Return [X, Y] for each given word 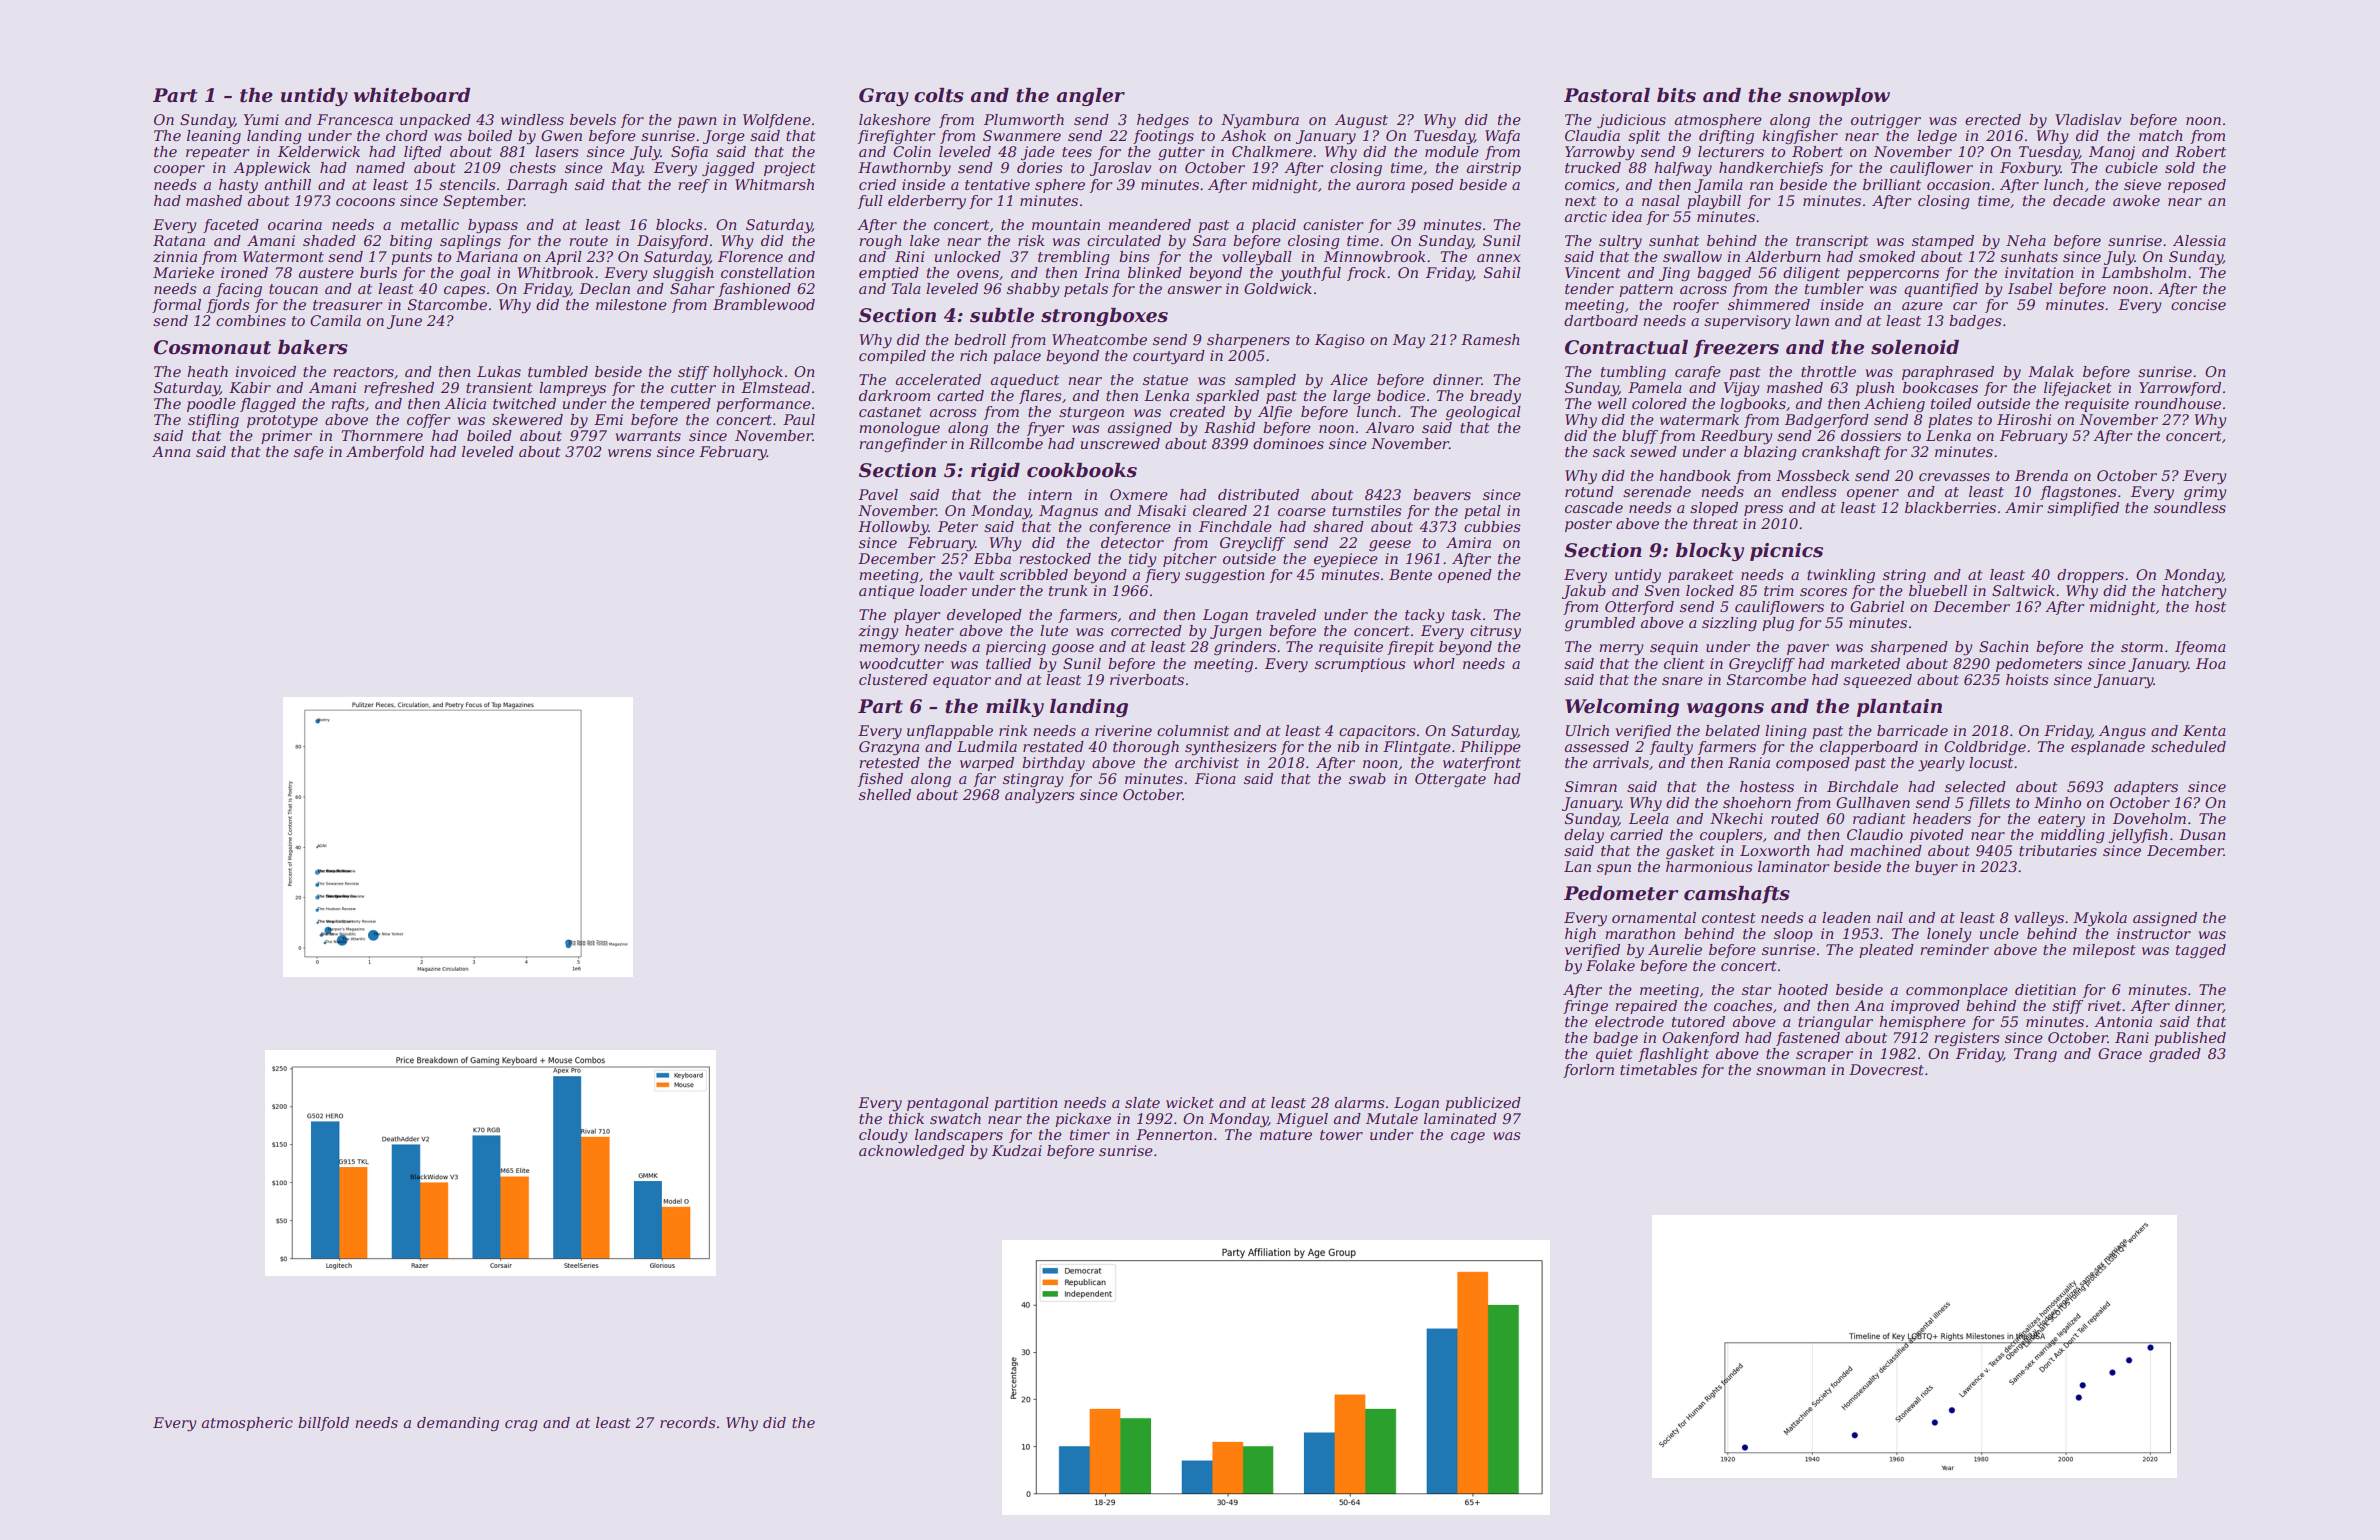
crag [521, 1425]
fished [880, 780]
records [688, 1422]
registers [1967, 1039]
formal [176, 306]
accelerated [938, 379]
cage [1468, 1137]
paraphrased [1948, 373]
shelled [885, 794]
